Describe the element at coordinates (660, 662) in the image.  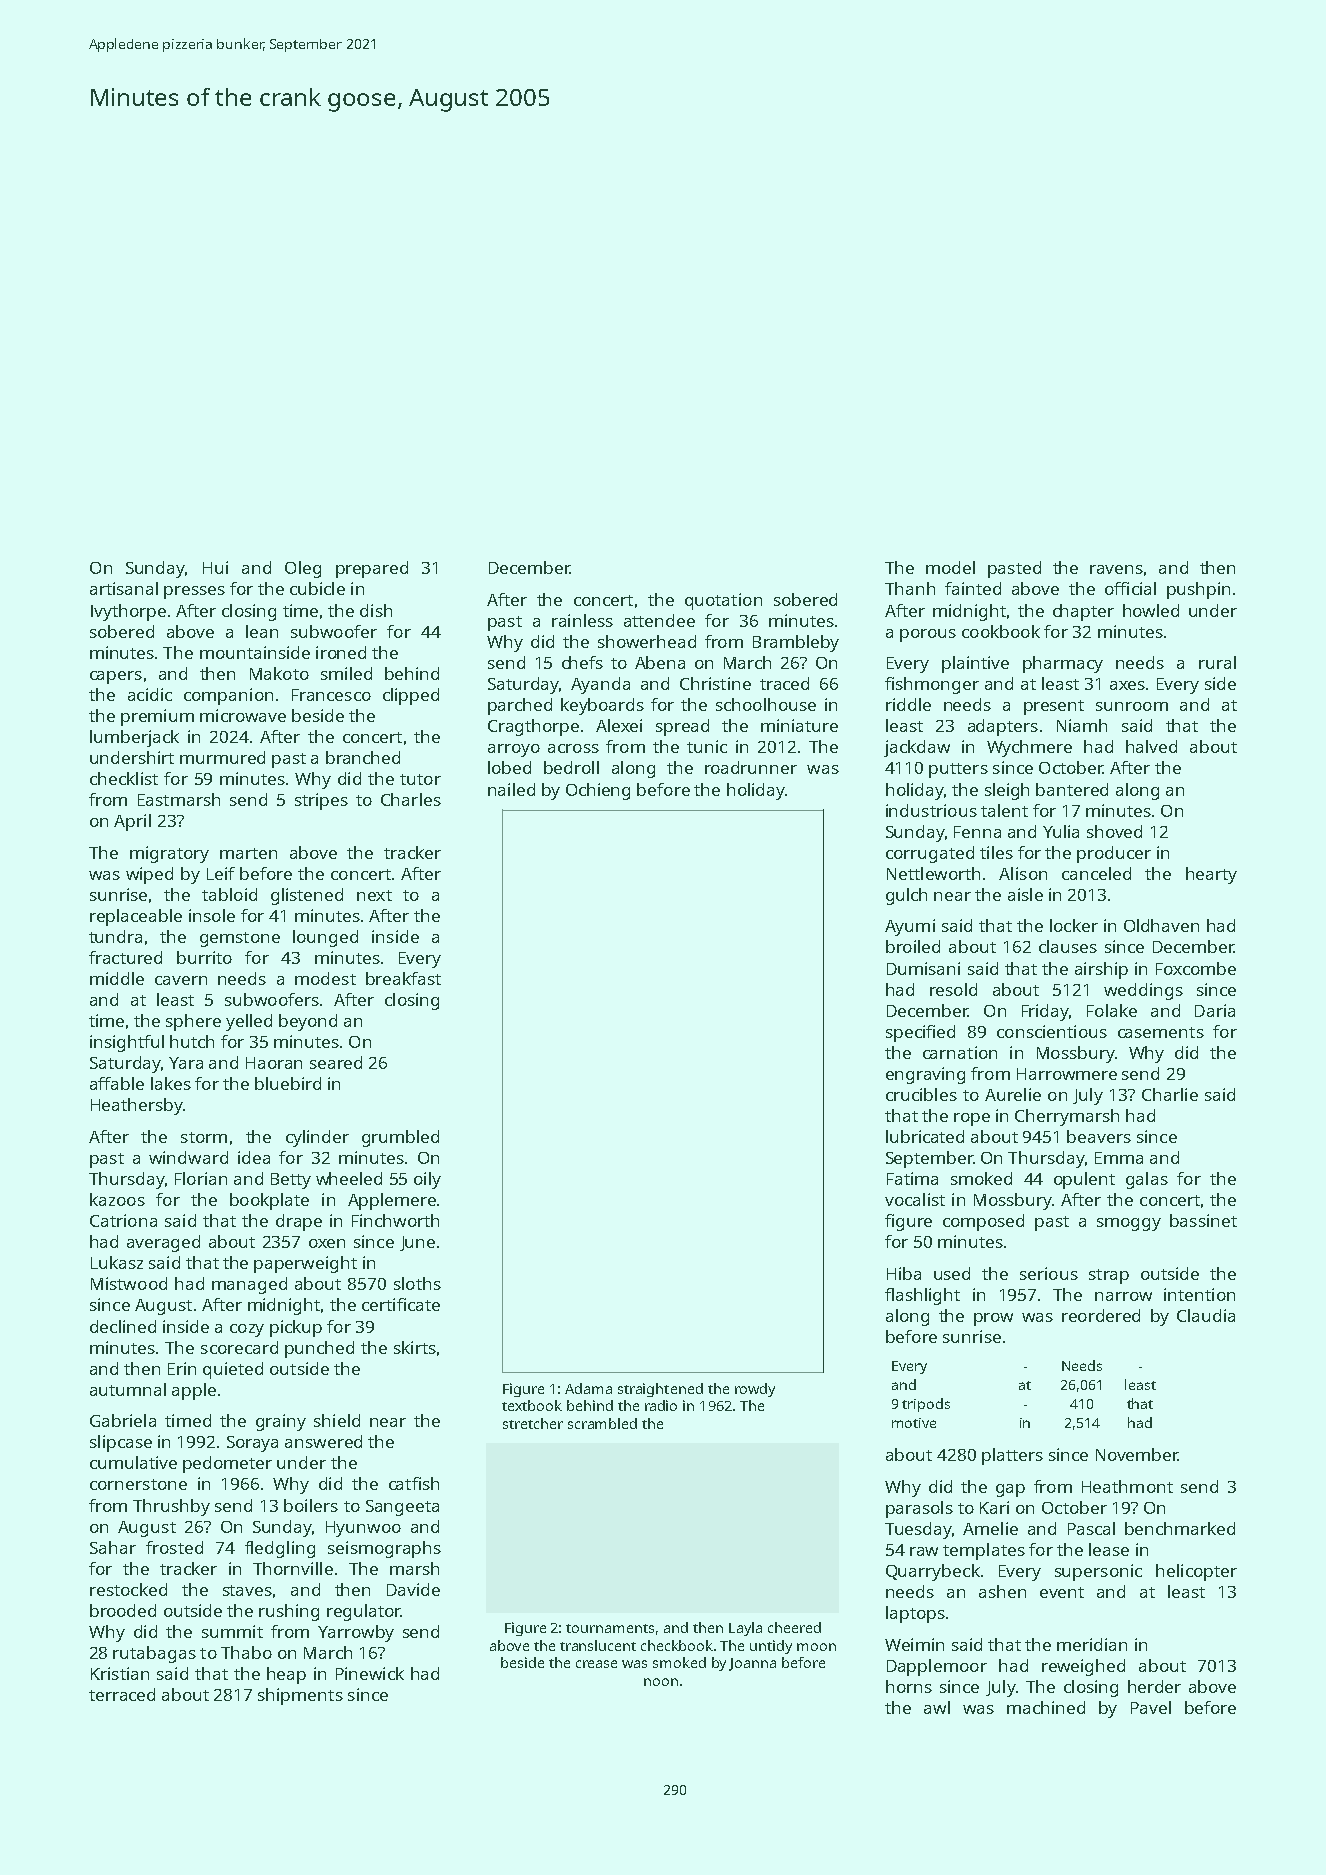
I see `Abena` at that location.
